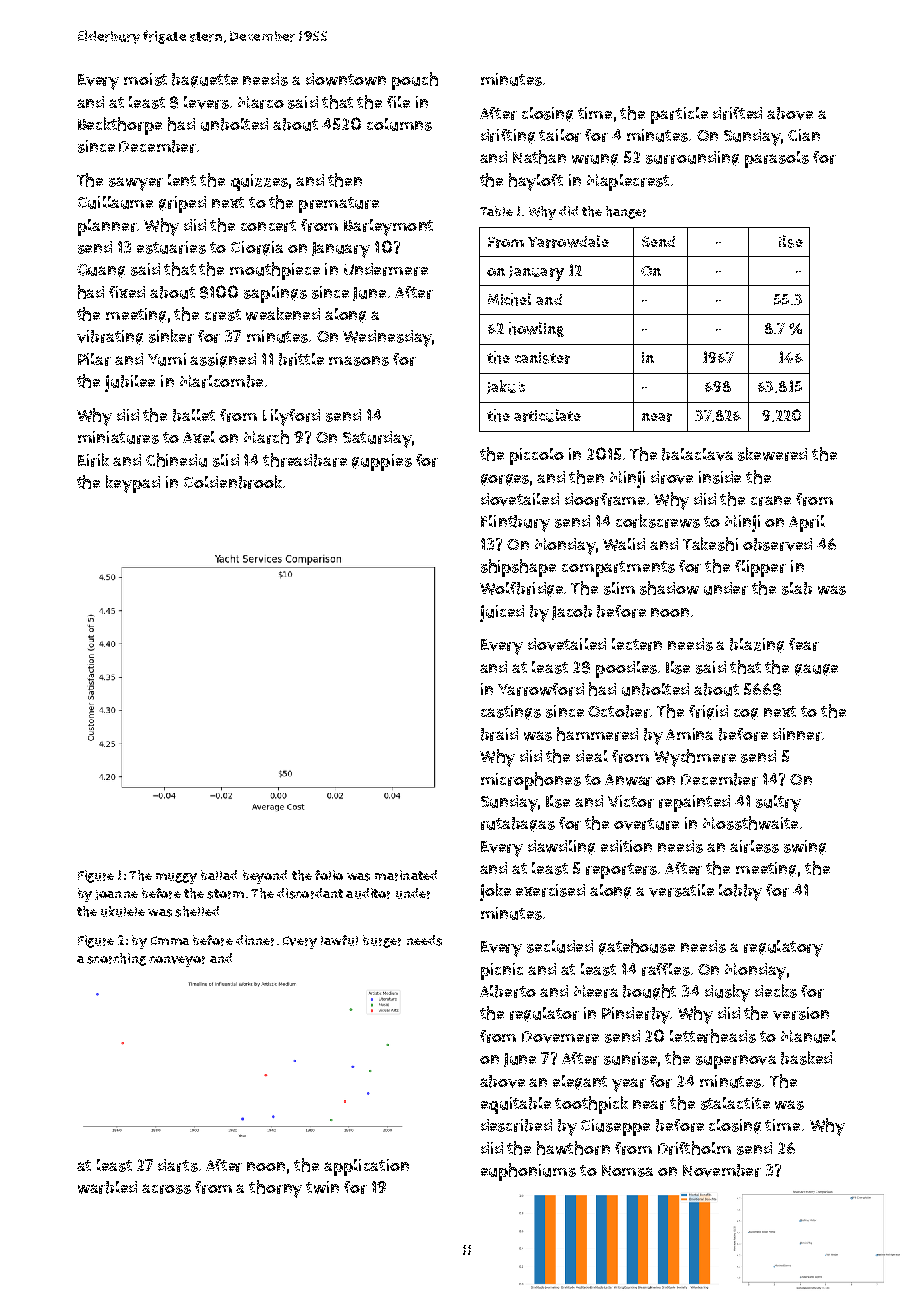  Describe the element at coordinates (679, 115) in the screenshot. I see `particle` at that location.
